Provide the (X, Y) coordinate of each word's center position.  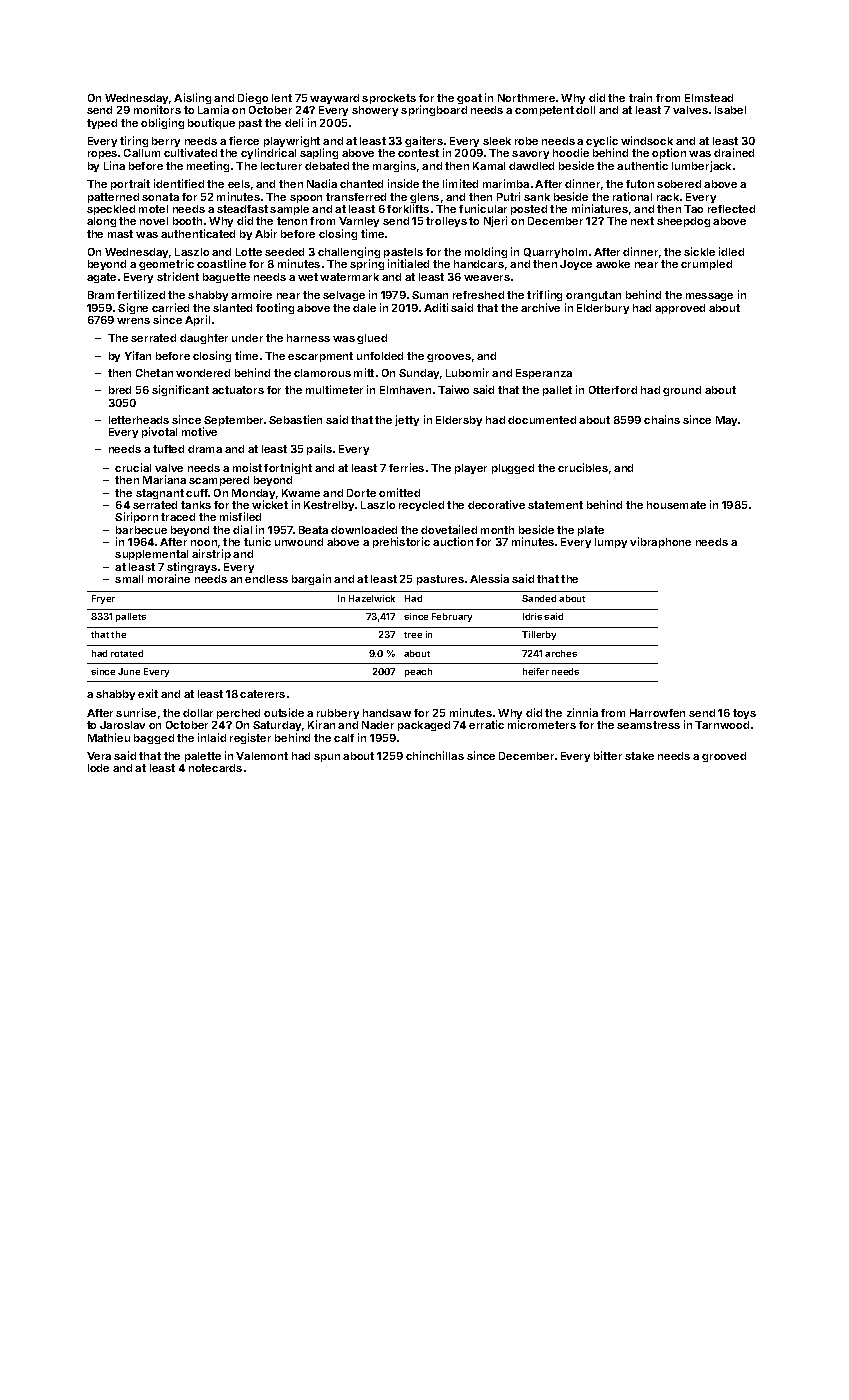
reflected (731, 209)
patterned (113, 198)
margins (394, 166)
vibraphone (660, 542)
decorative (496, 504)
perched (238, 714)
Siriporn (136, 517)
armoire (251, 294)
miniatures (600, 208)
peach (418, 672)
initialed (408, 264)
